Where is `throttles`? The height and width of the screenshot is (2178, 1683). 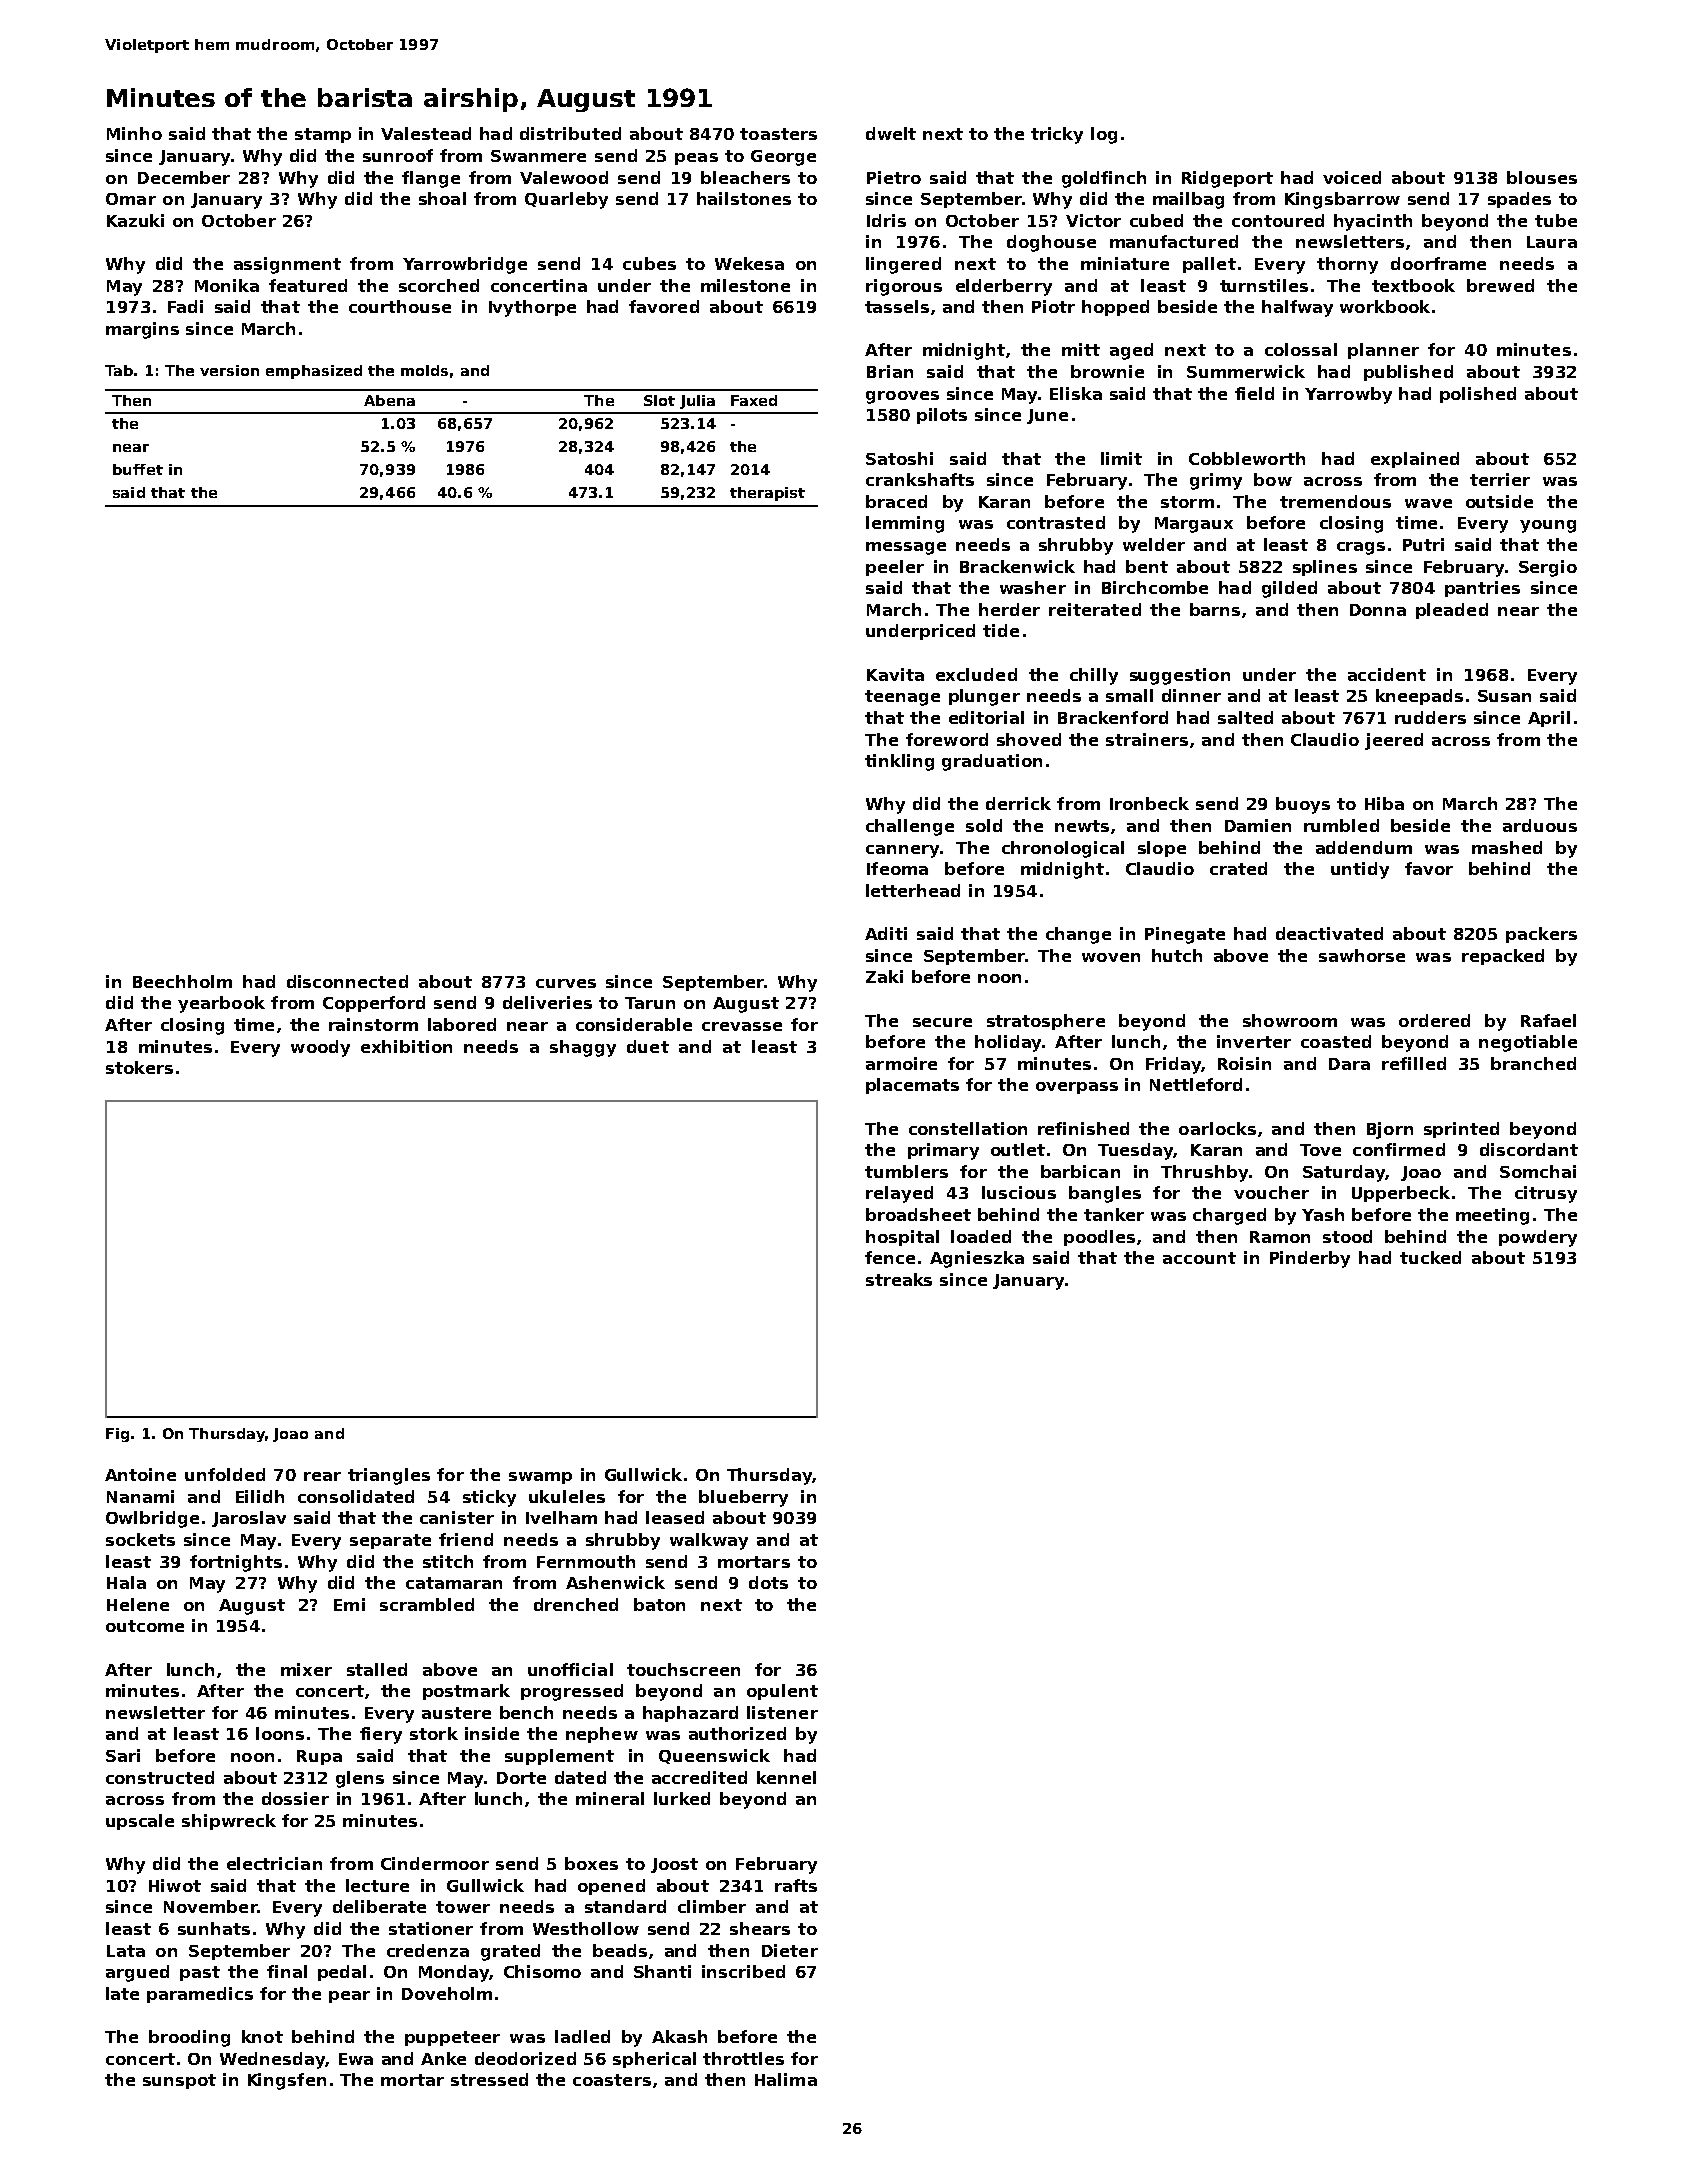
throttles is located at coordinates (743, 2058).
